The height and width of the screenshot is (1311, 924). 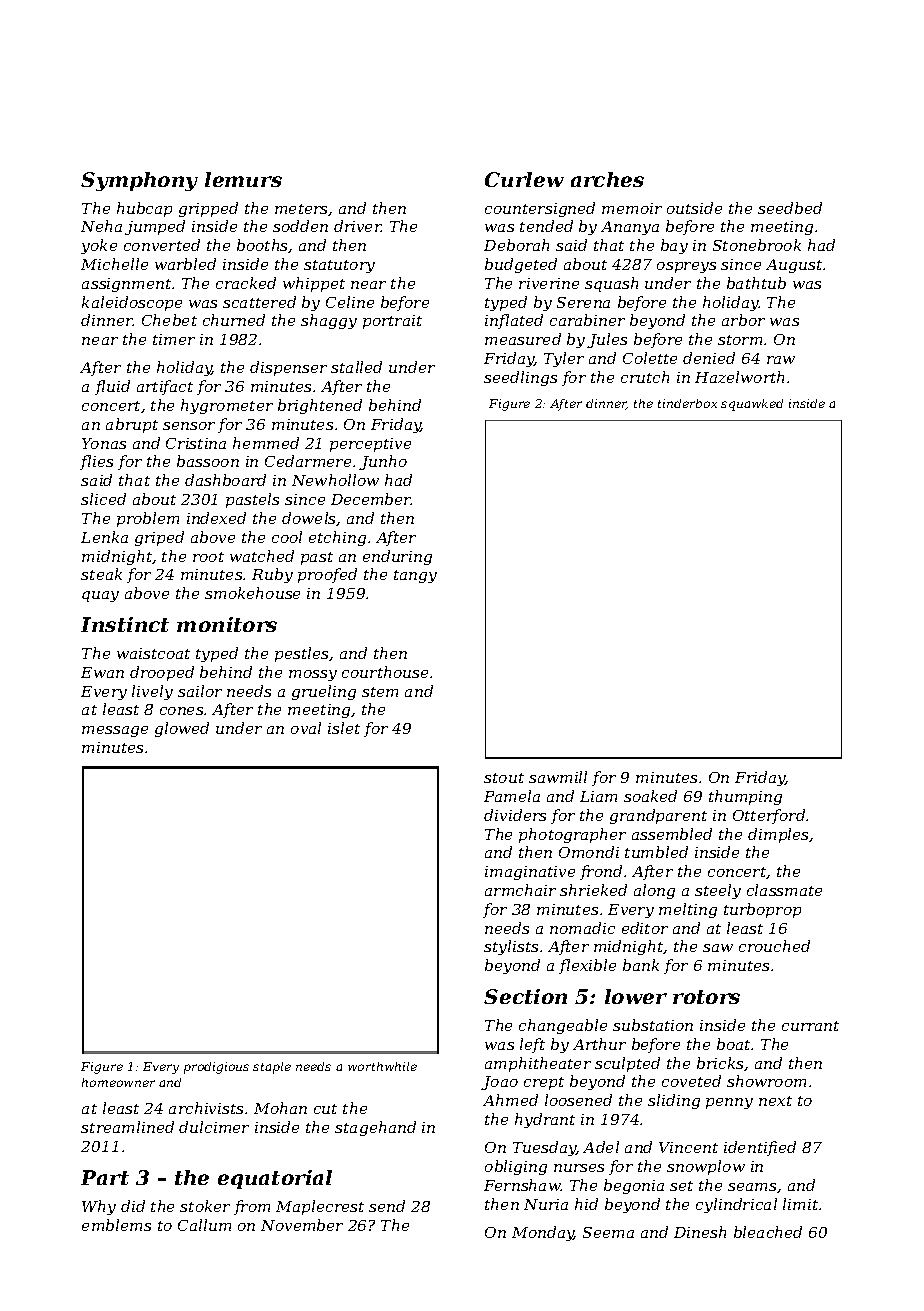 I want to click on Hazelworth, so click(x=739, y=377).
